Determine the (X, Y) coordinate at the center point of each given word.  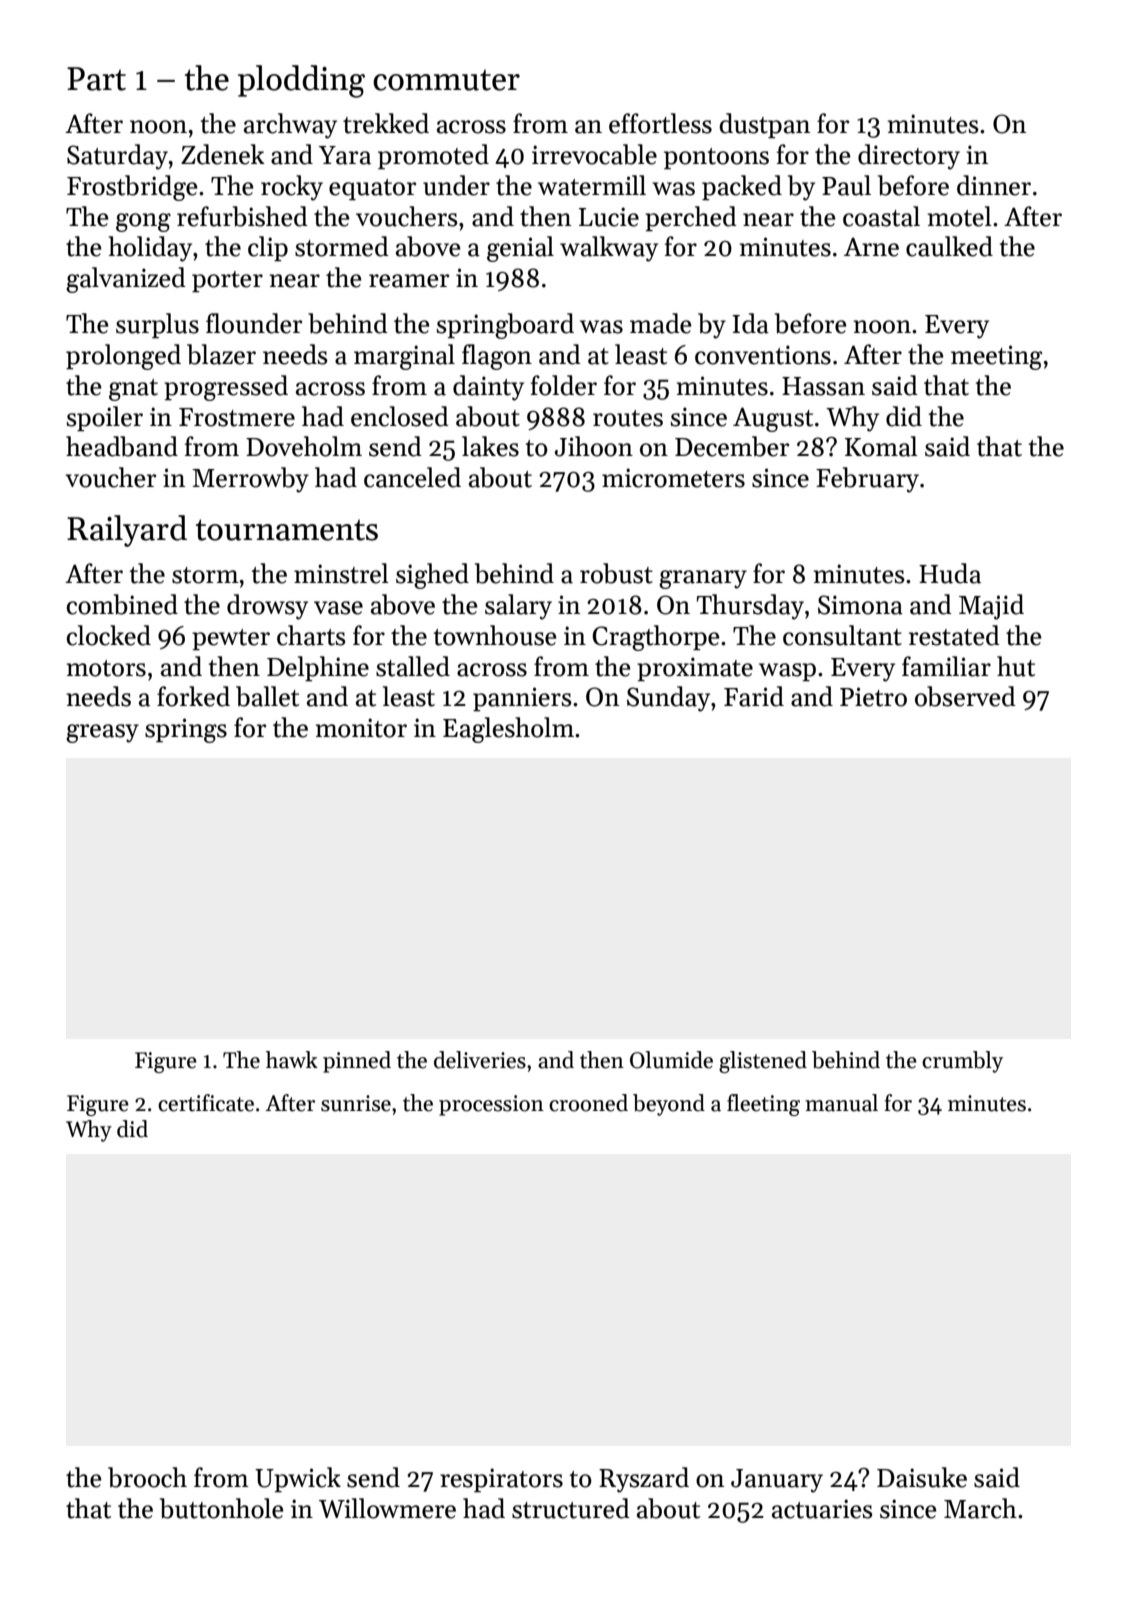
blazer (221, 354)
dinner (994, 185)
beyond (669, 1105)
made (661, 323)
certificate (206, 1103)
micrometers (673, 478)
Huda (950, 573)
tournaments (287, 530)
